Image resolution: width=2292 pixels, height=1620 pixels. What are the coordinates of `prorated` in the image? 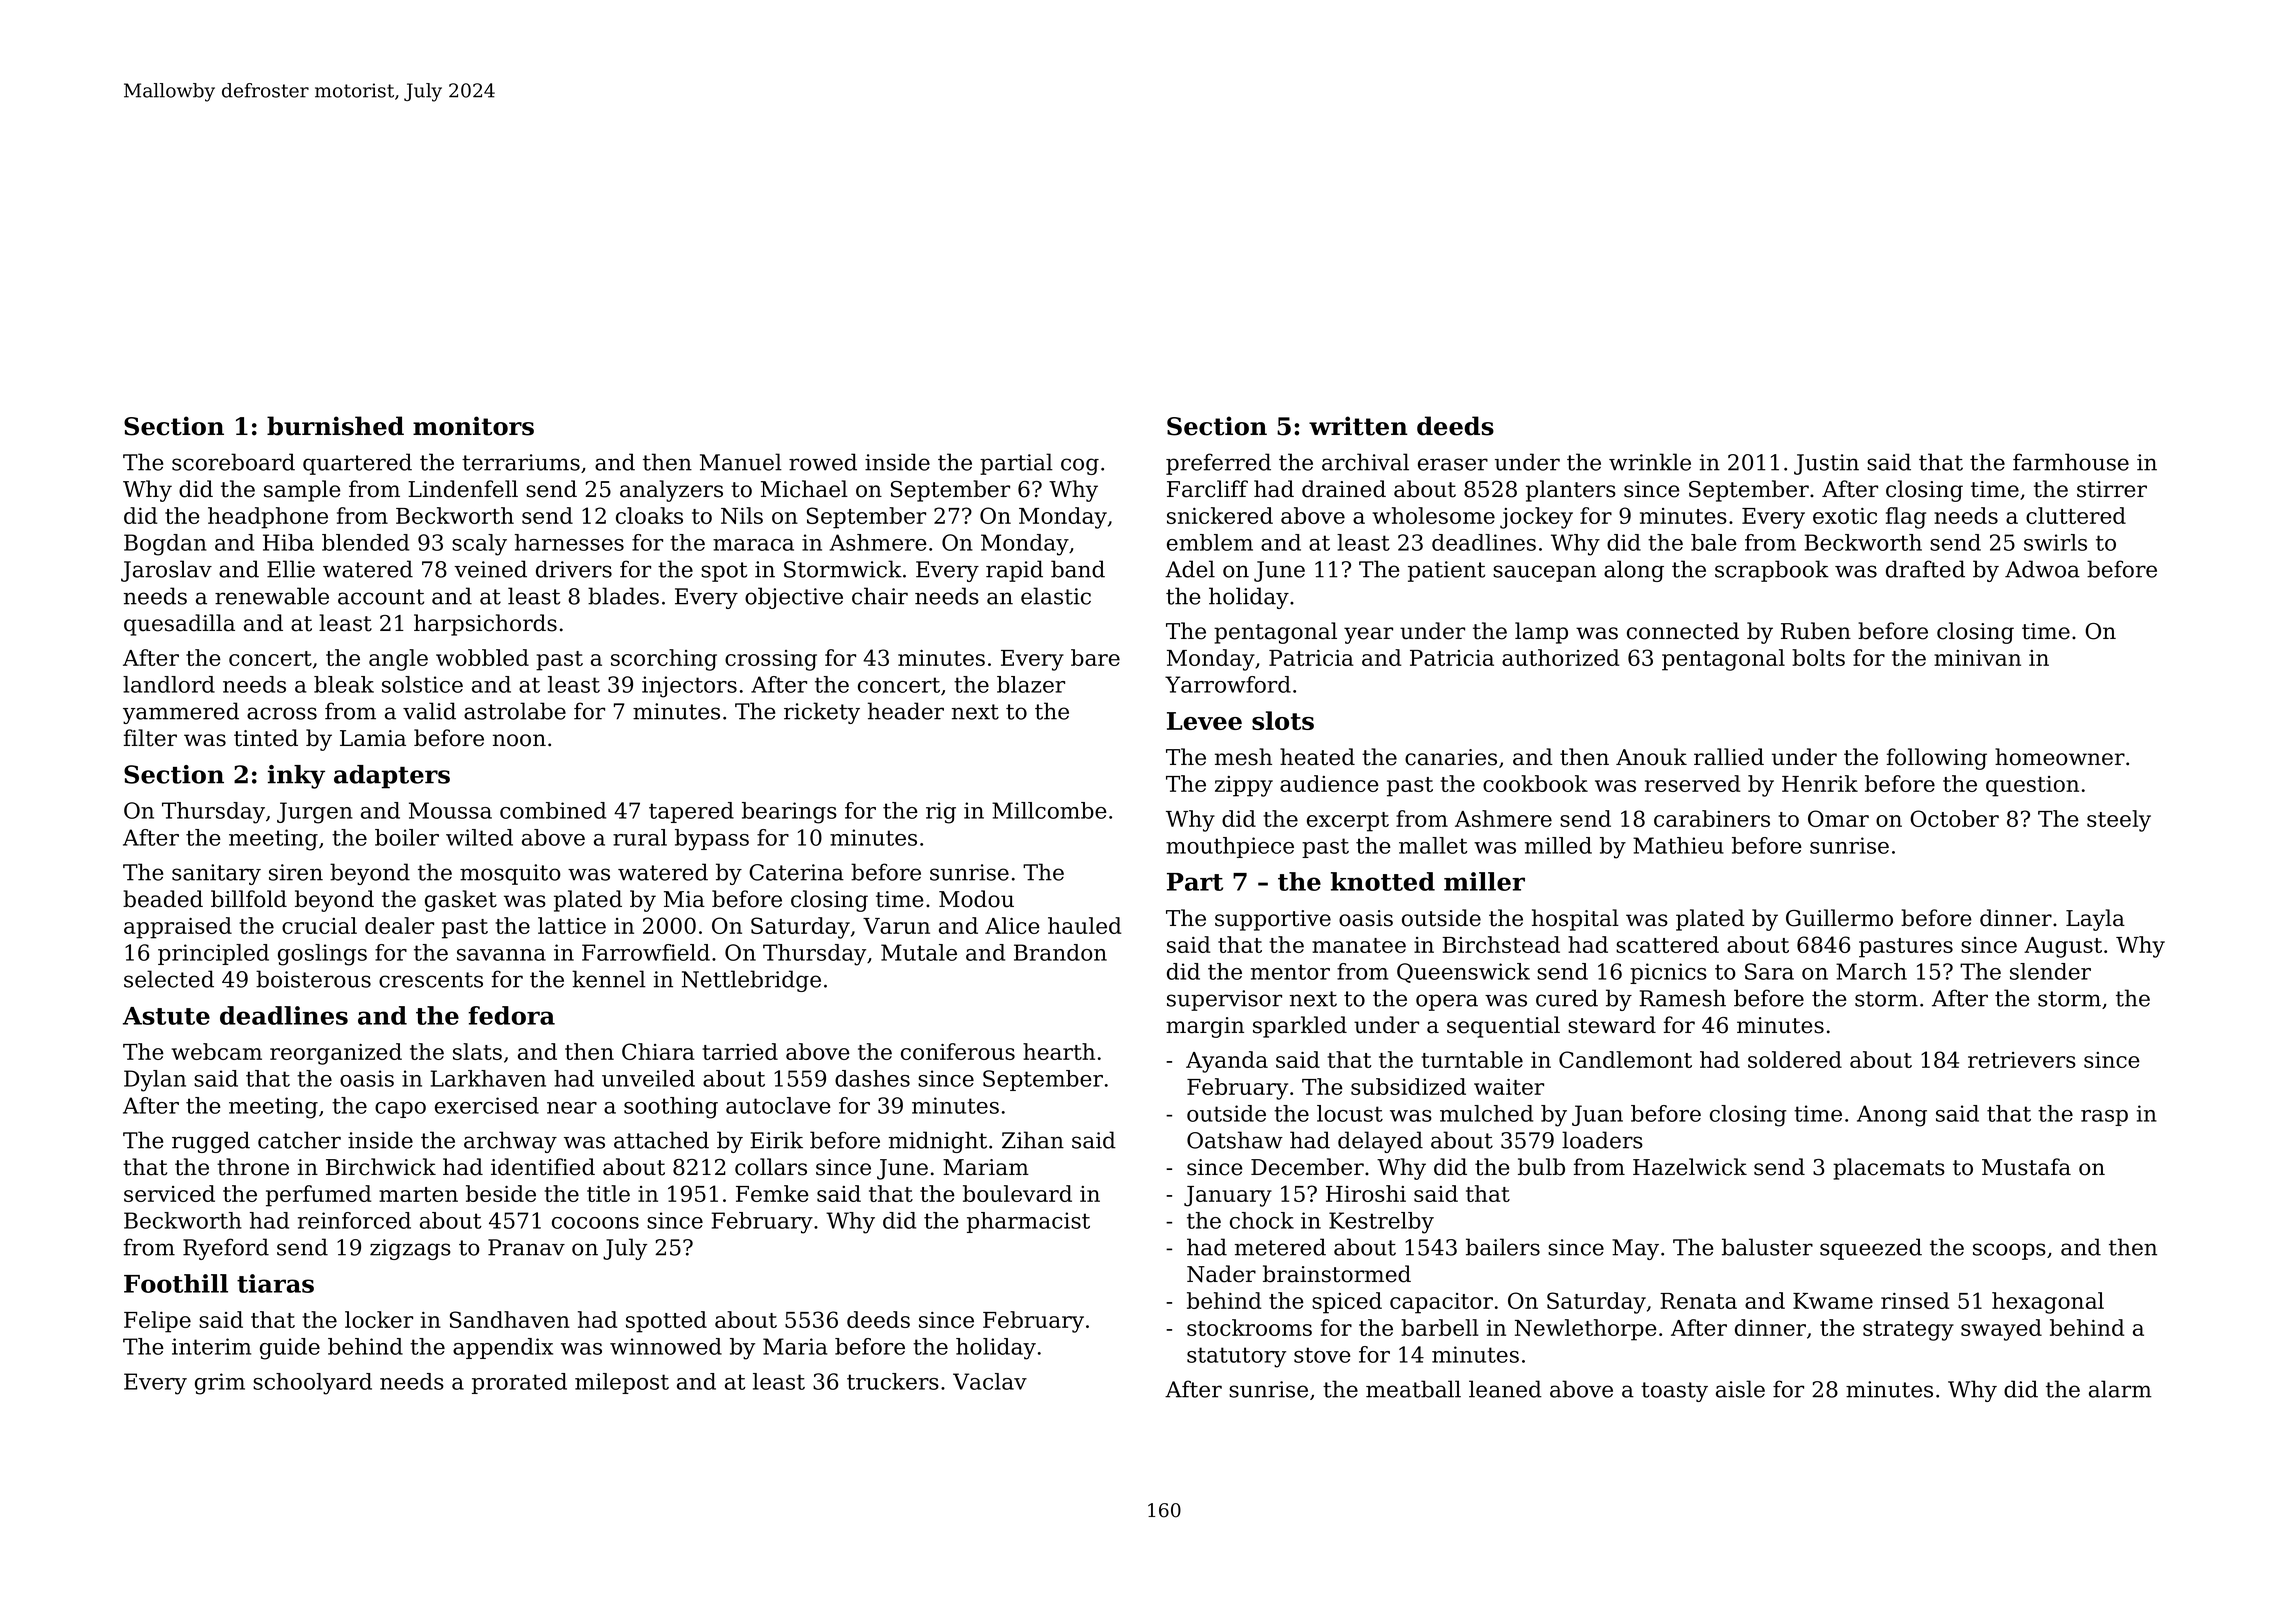 It's located at (519, 1383).
